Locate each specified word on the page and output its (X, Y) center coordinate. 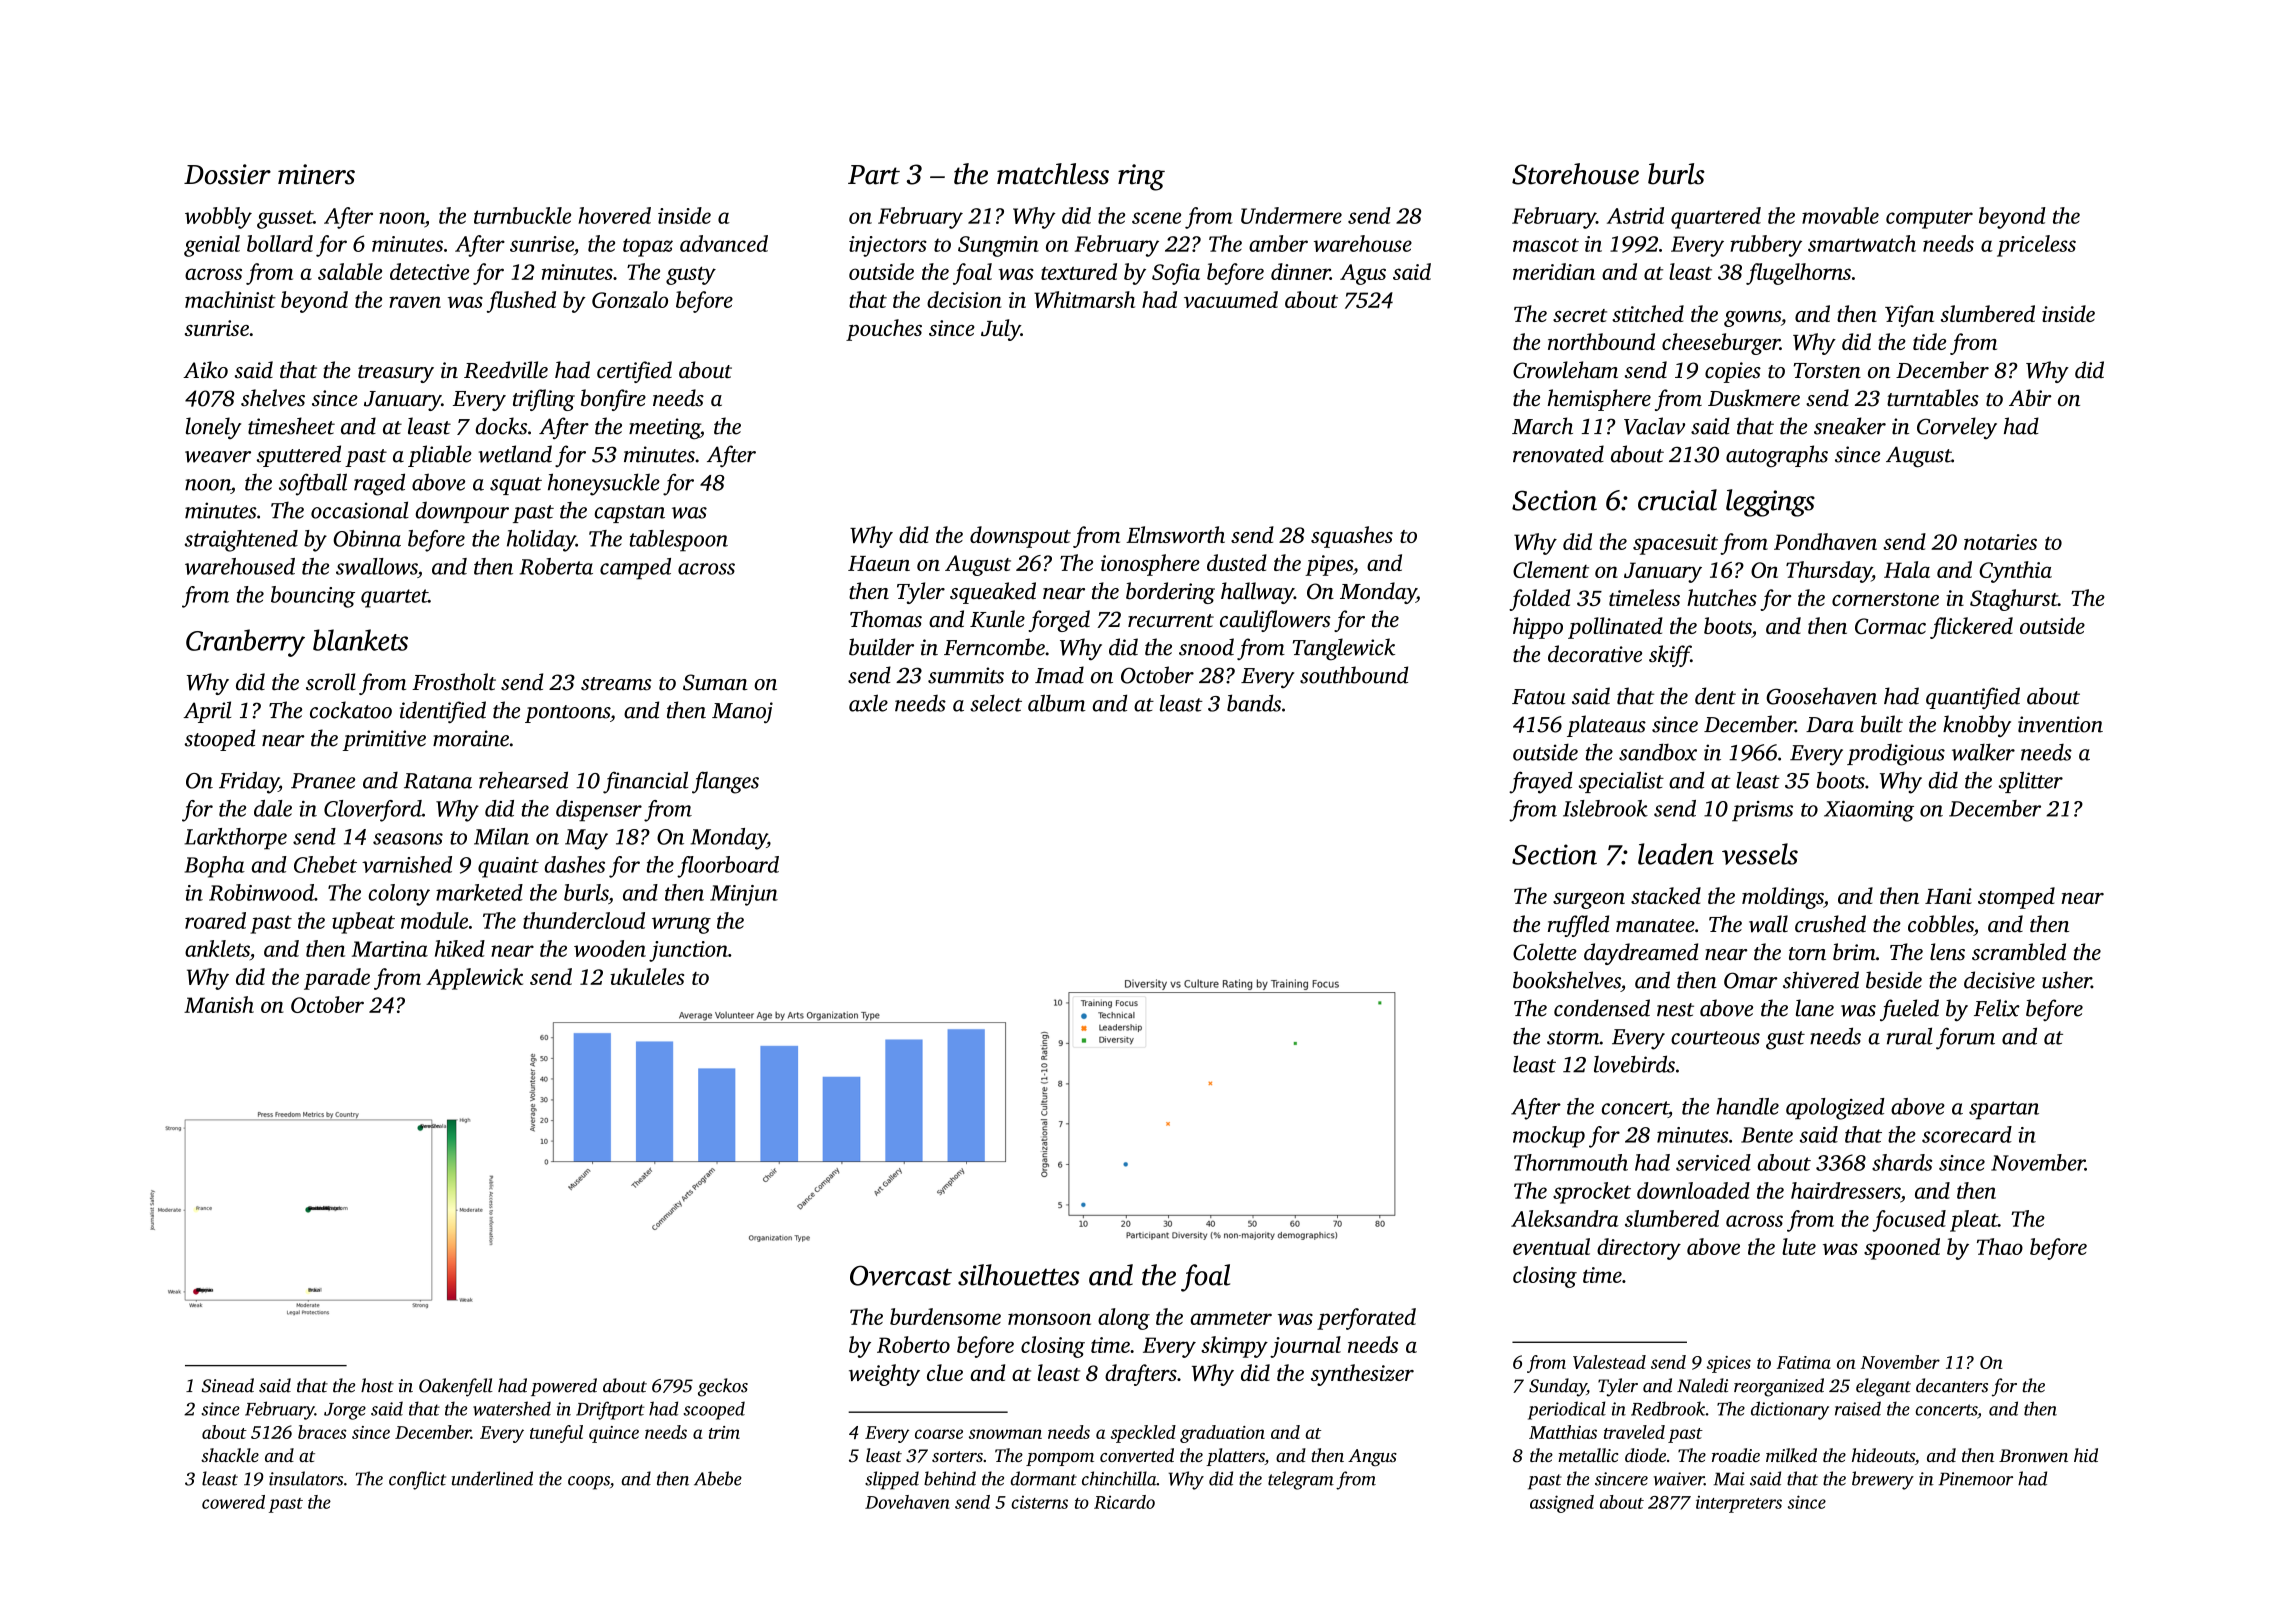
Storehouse (1575, 174)
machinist (230, 299)
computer (1929, 219)
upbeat (363, 923)
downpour (462, 512)
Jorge (345, 1411)
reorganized (1779, 1387)
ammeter (1231, 1318)
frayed (1540, 782)
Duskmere (1754, 398)
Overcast (901, 1275)
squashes (1352, 537)
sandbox (1658, 752)
